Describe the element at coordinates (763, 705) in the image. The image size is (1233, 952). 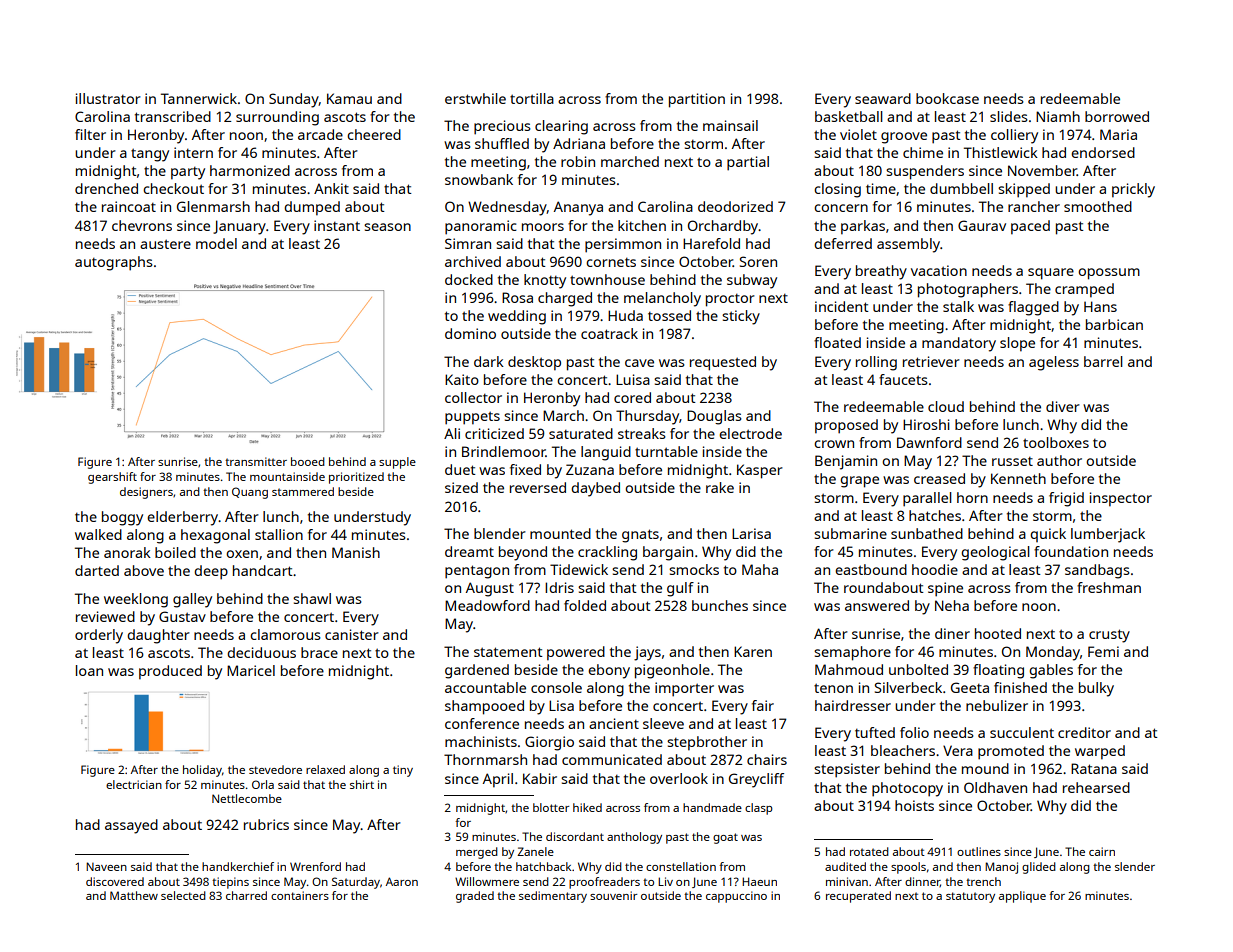
I see `fair` at that location.
